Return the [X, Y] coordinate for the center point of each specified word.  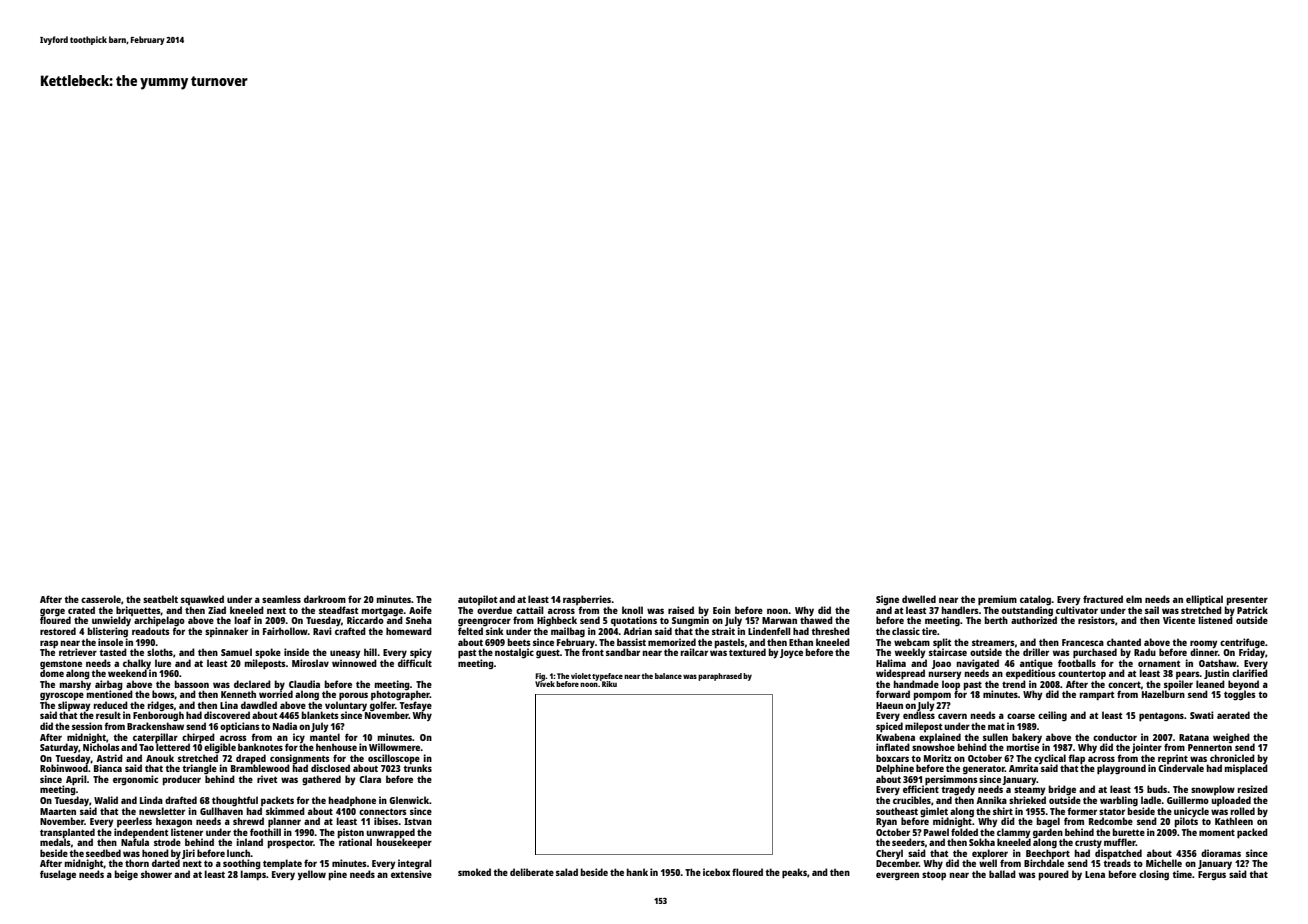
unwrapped [390, 833]
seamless [281, 599]
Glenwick [409, 800]
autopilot [477, 600]
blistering [108, 632]
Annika [991, 800]
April [76, 780]
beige [126, 875]
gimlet [934, 812]
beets [519, 642]
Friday [1252, 653]
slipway [74, 706]
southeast [897, 811]
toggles [1240, 696]
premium [997, 600]
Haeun [889, 705]
